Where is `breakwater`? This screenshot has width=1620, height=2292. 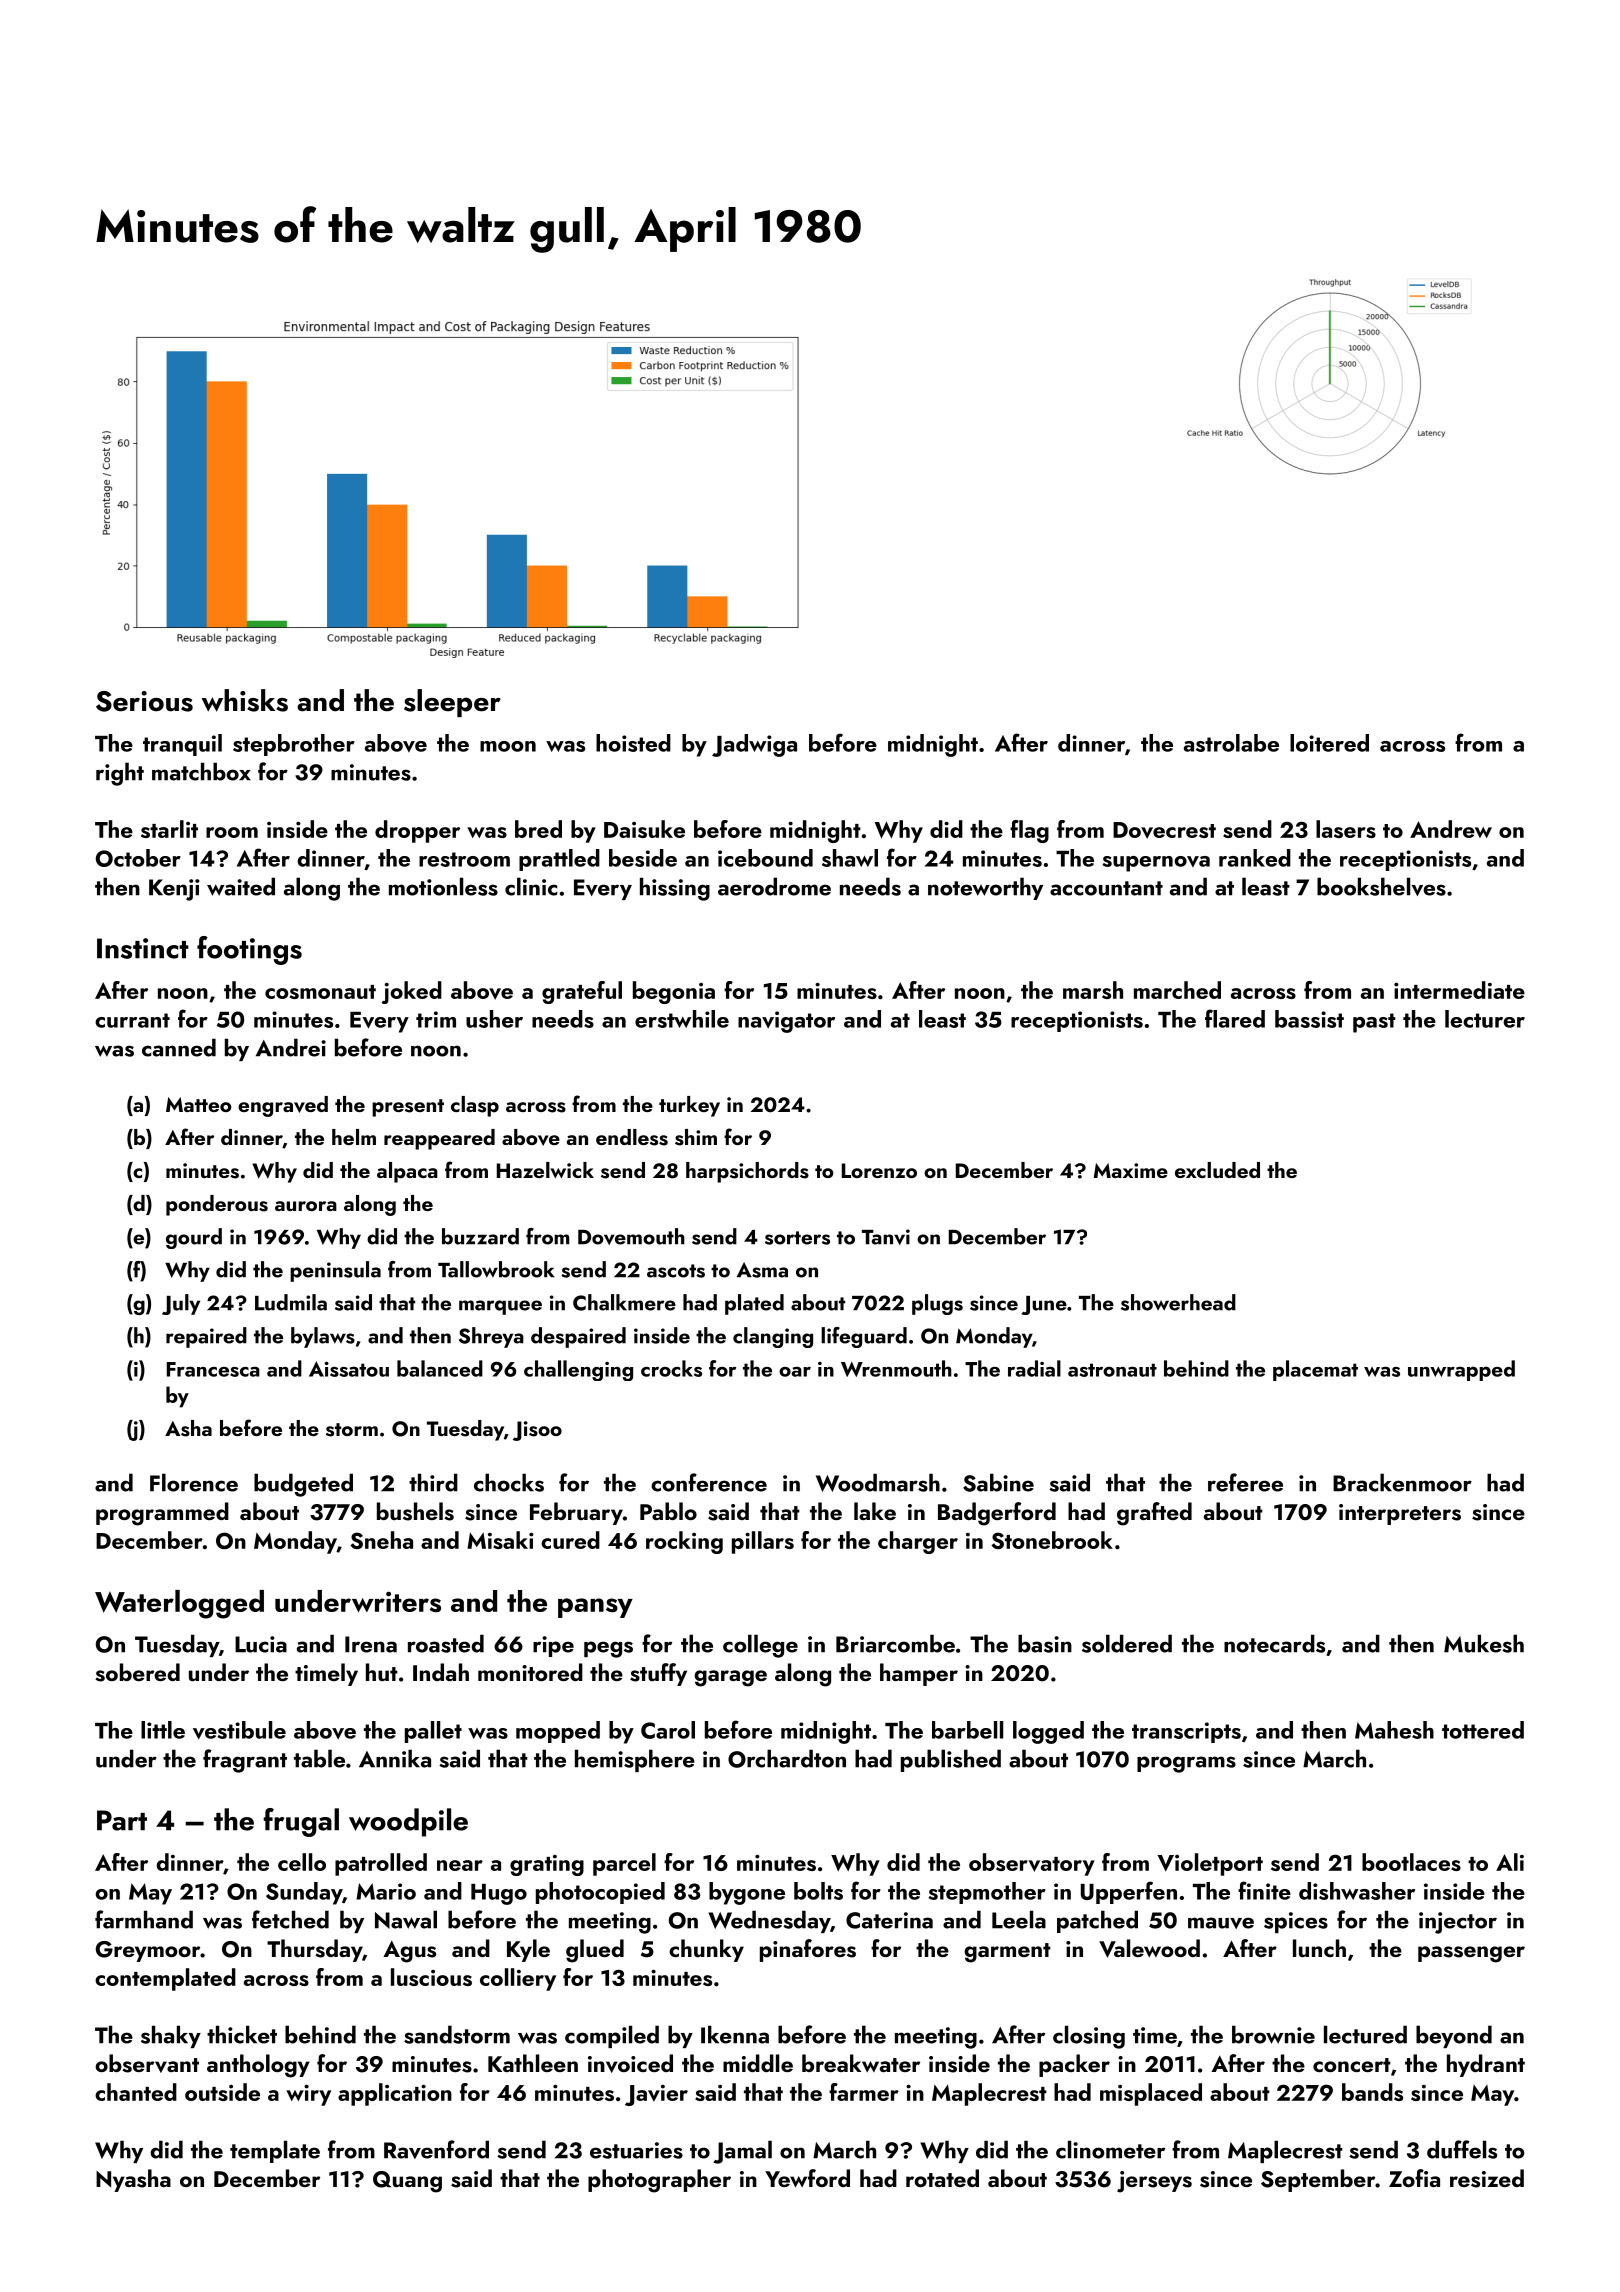
breakwater is located at coordinates (861, 2063).
